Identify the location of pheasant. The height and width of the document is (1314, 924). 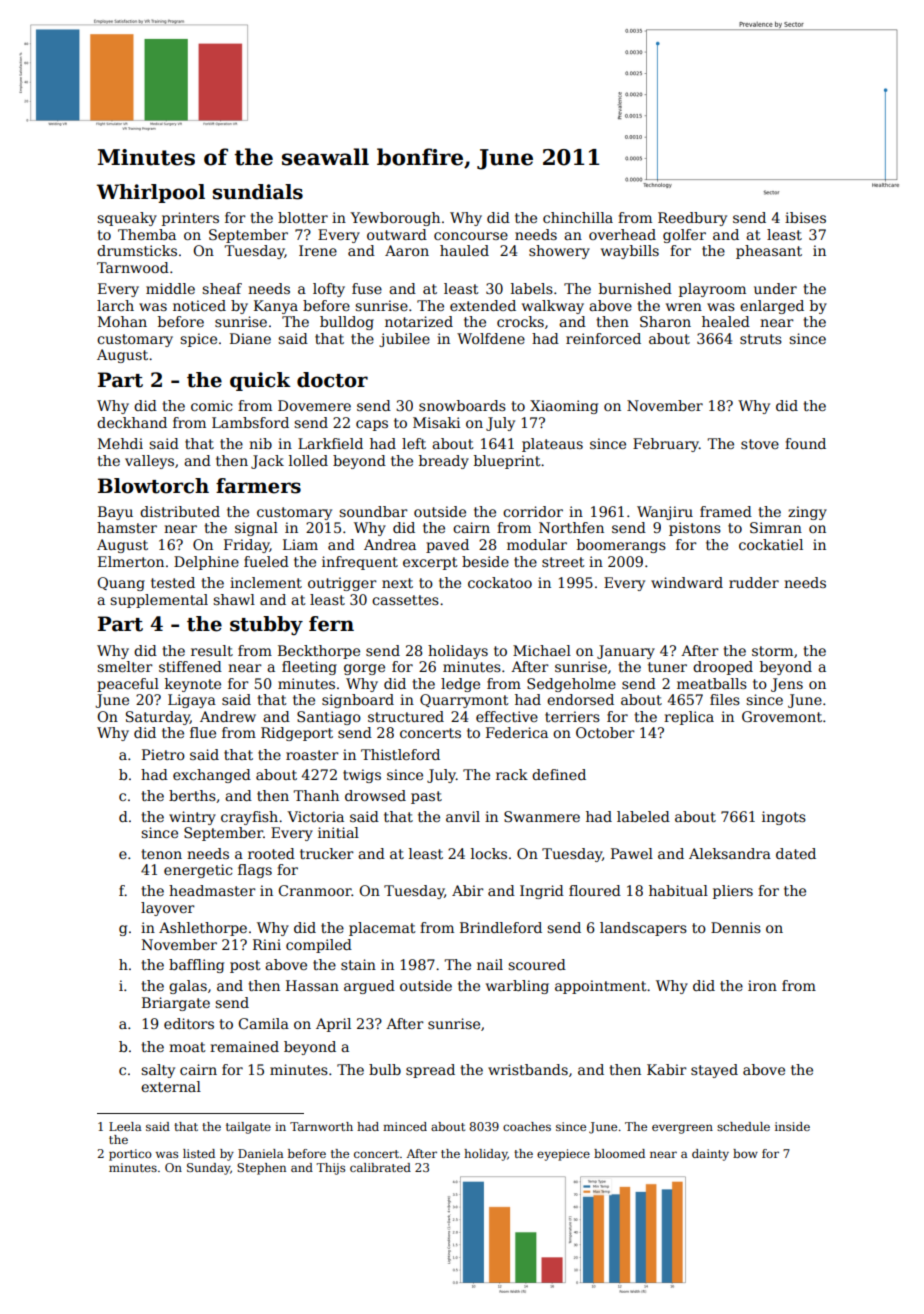
(769, 252).
